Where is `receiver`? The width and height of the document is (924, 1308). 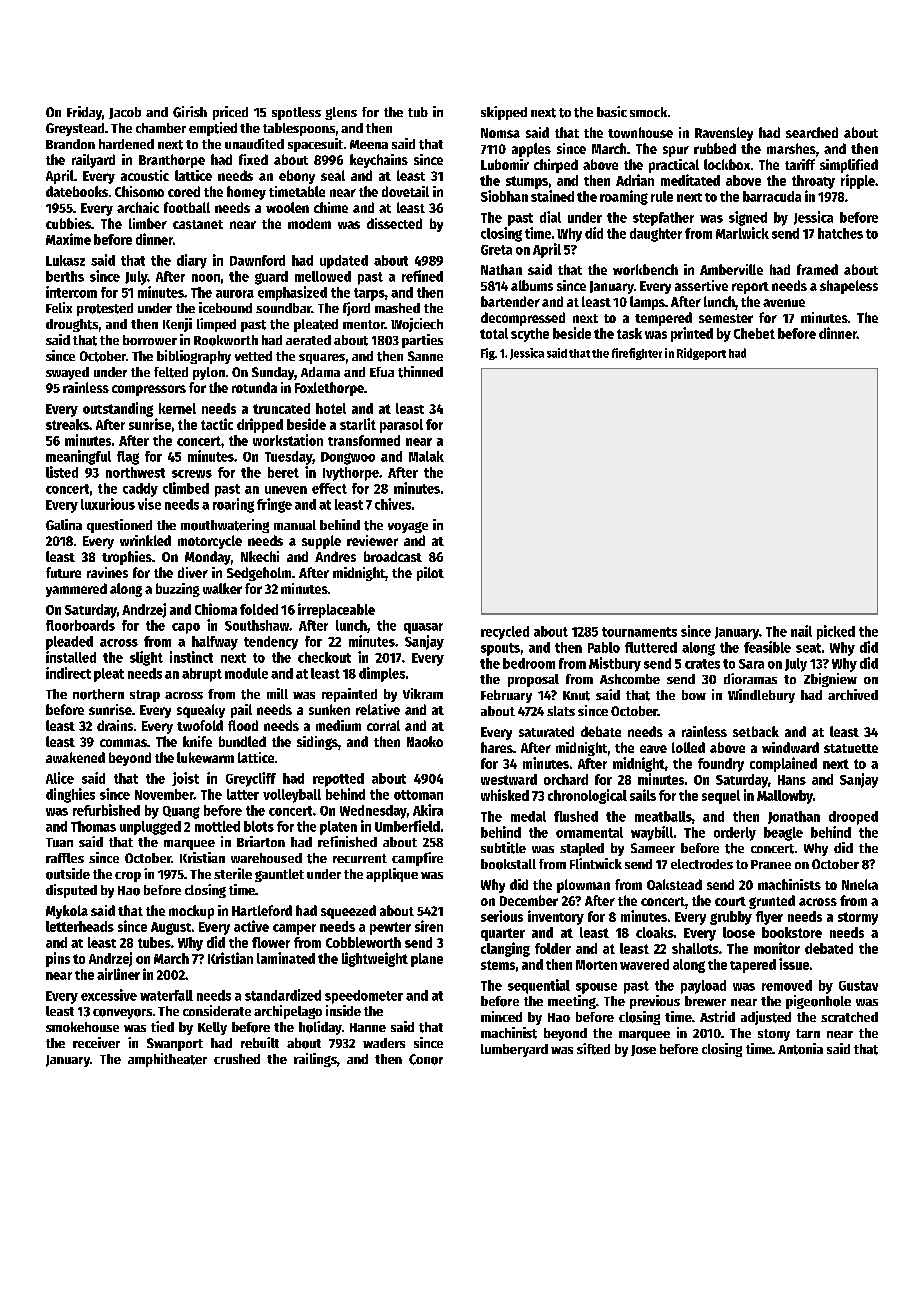 receiver is located at coordinates (96, 1042).
